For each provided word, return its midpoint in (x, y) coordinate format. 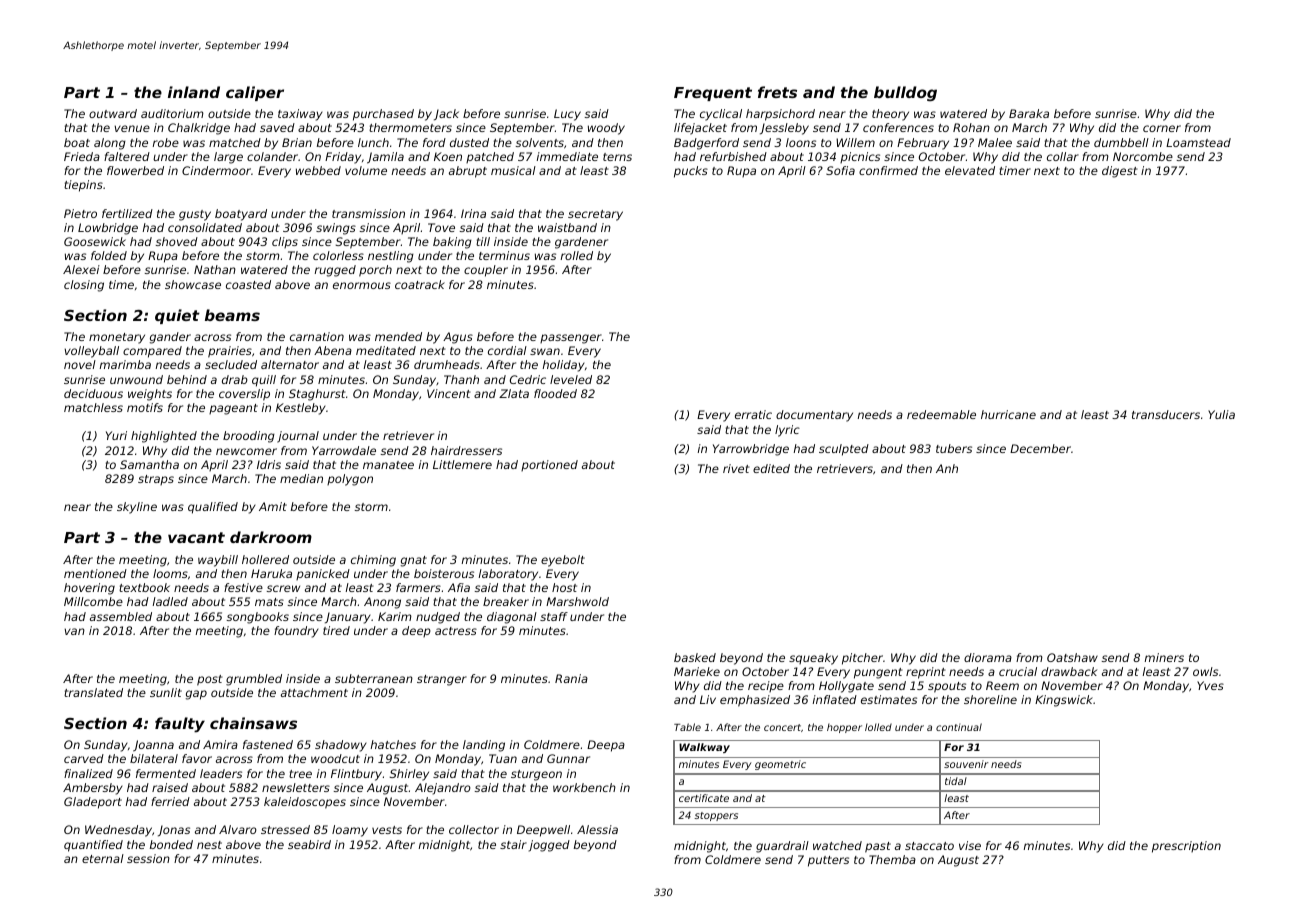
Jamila (385, 158)
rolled (577, 255)
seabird (309, 844)
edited (771, 468)
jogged (549, 846)
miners (1164, 657)
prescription (1186, 847)
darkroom (271, 537)
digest (1120, 172)
